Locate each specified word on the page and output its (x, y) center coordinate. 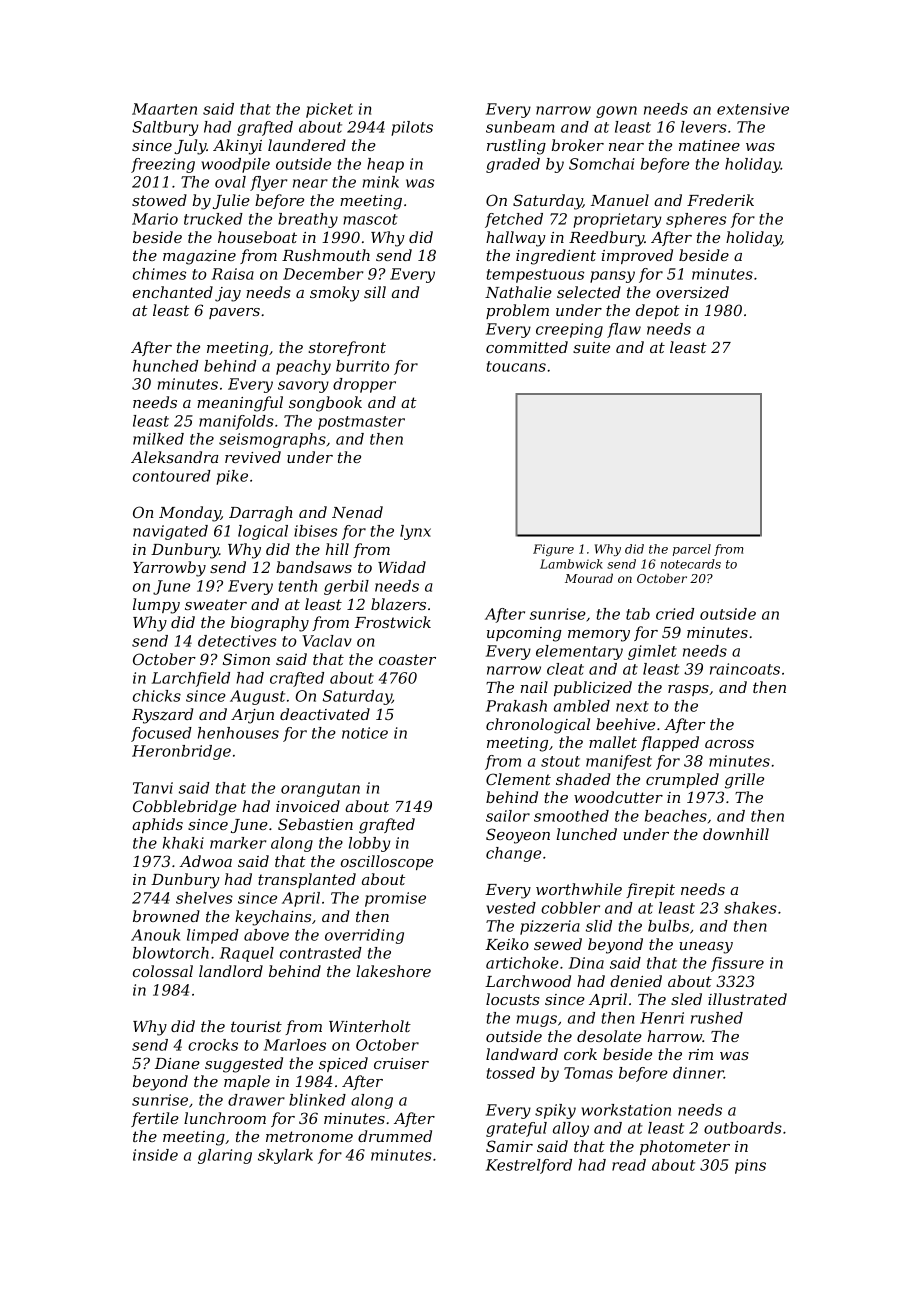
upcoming (524, 634)
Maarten (164, 109)
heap (385, 165)
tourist (256, 1026)
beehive (625, 724)
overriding (364, 936)
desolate (609, 1036)
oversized (692, 292)
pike (232, 477)
